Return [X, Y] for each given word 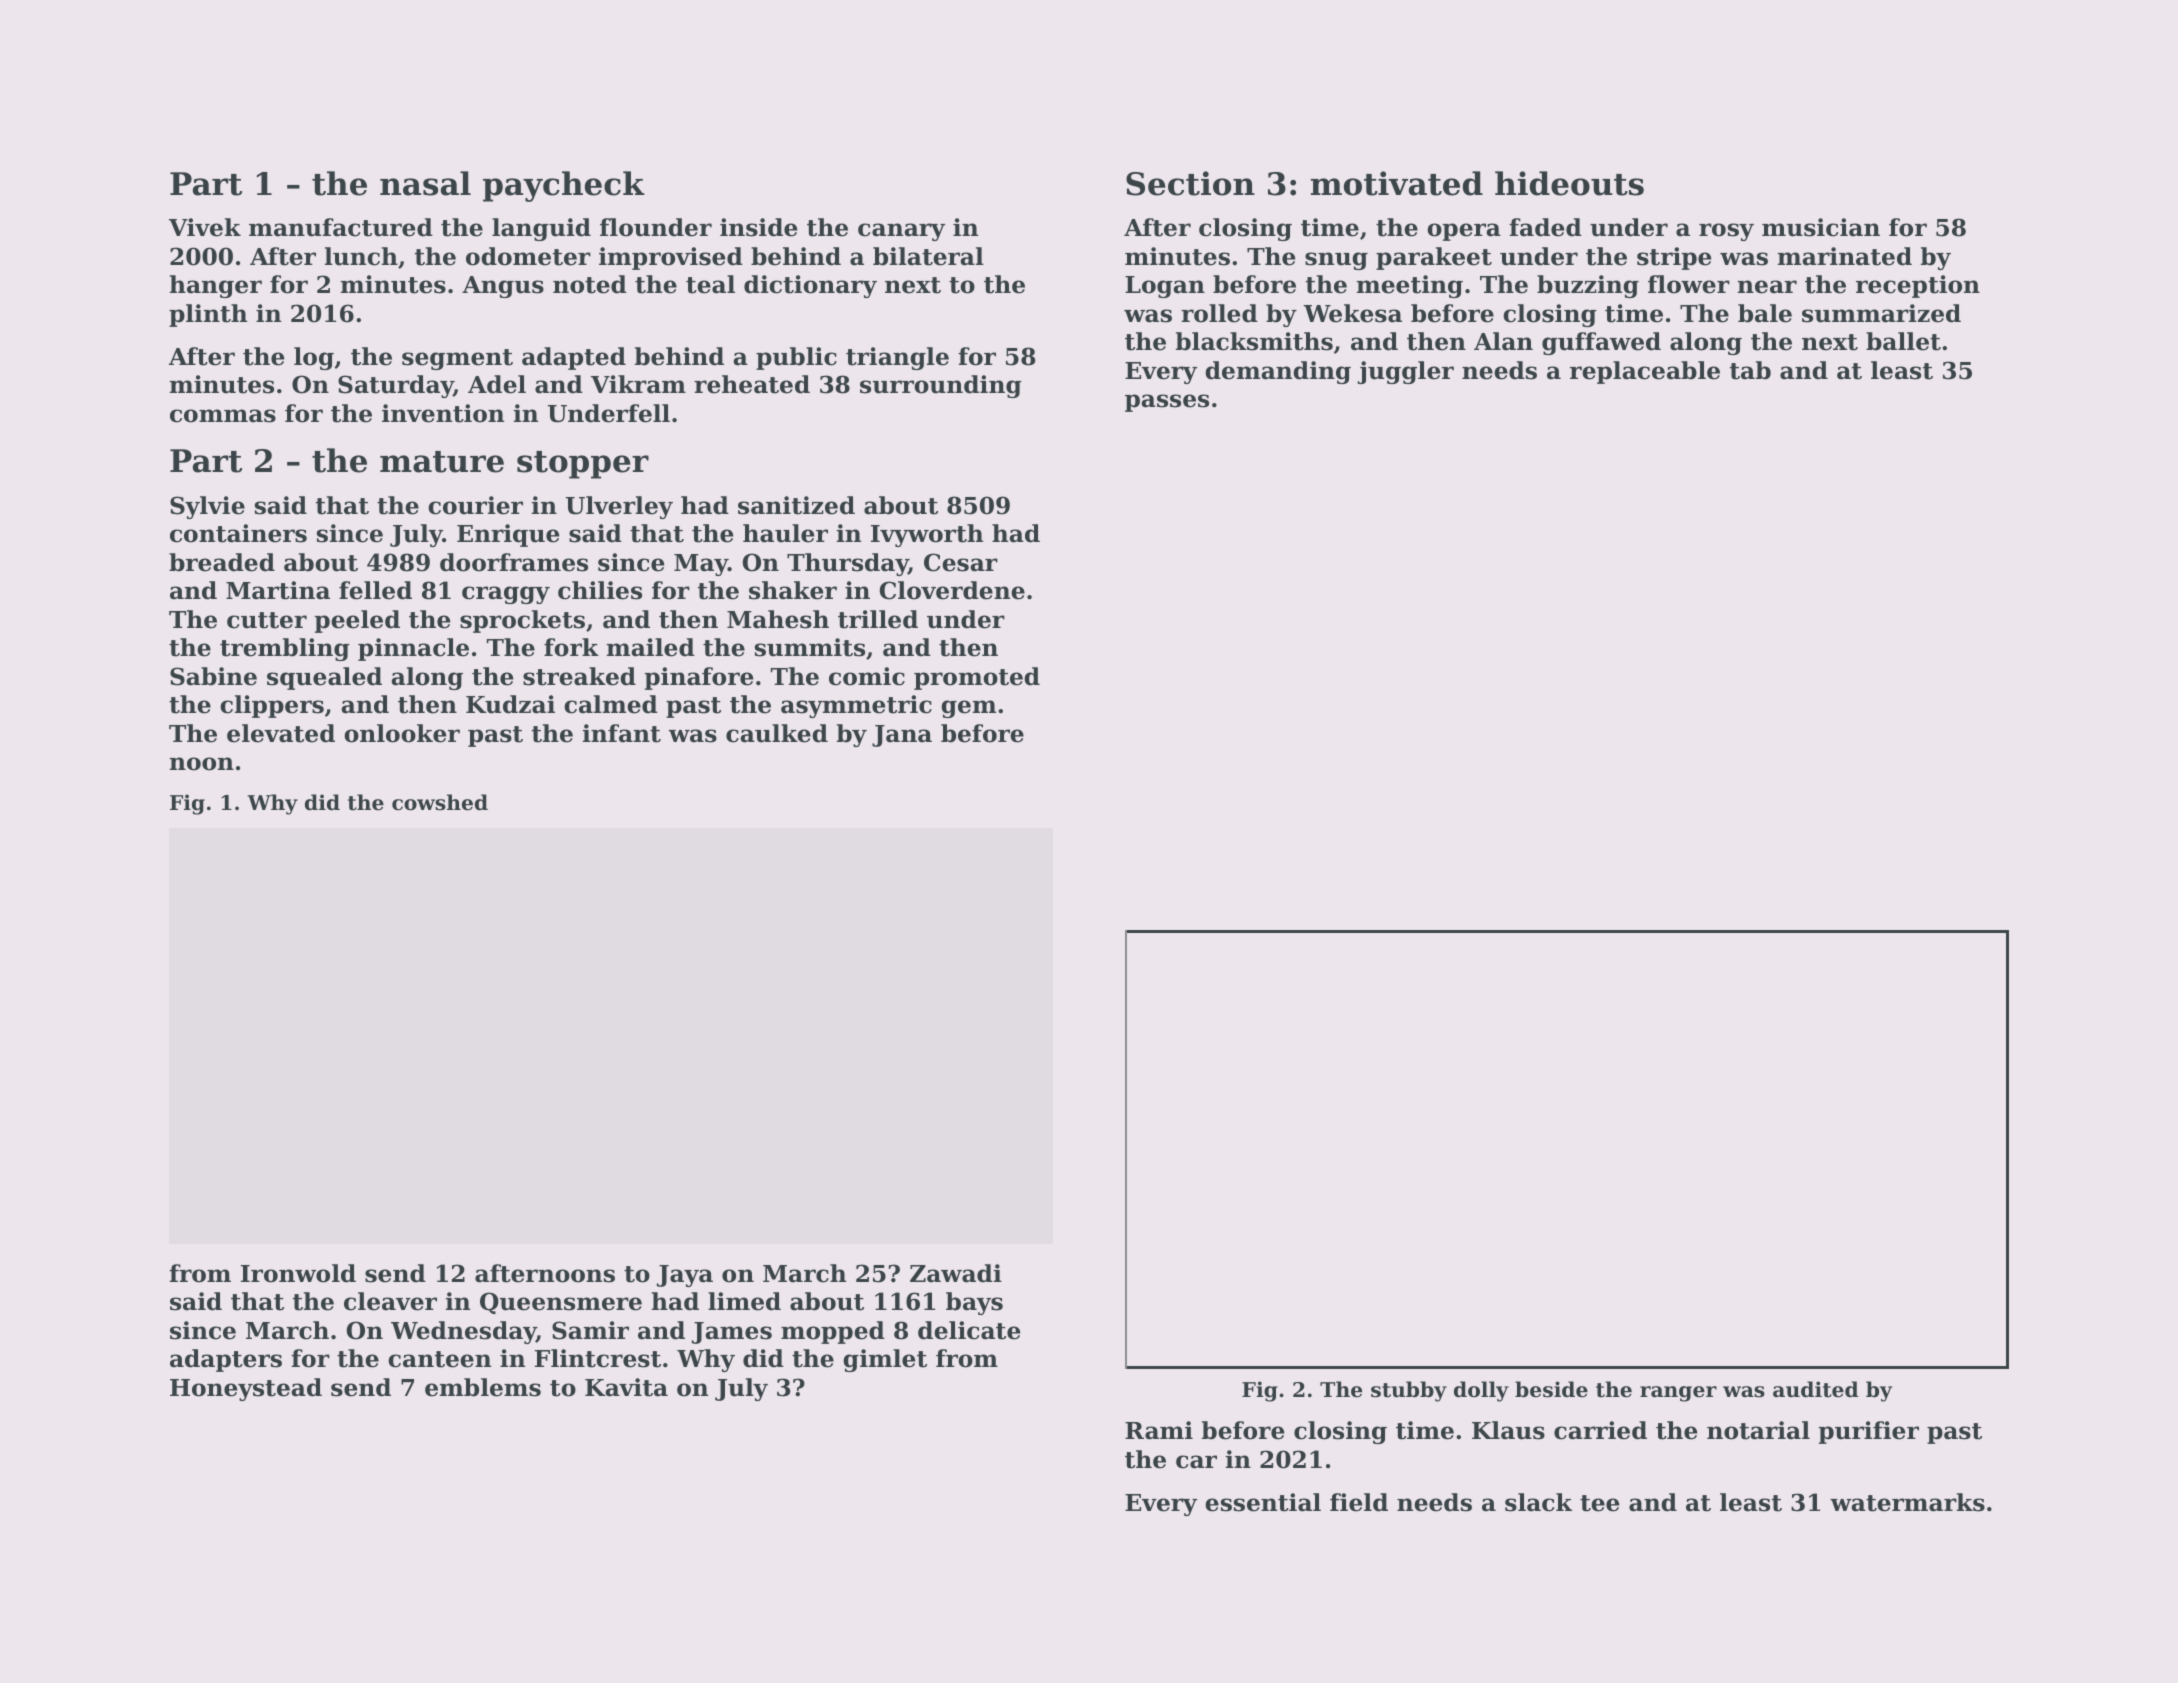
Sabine [213, 676]
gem [968, 709]
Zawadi [956, 1273]
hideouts [1569, 183]
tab [1750, 370]
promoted [977, 678]
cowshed [440, 802]
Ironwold [298, 1273]
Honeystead [246, 1389]
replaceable [1645, 372]
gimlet [885, 1360]
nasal [425, 183]
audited [1815, 1389]
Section [1190, 183]
